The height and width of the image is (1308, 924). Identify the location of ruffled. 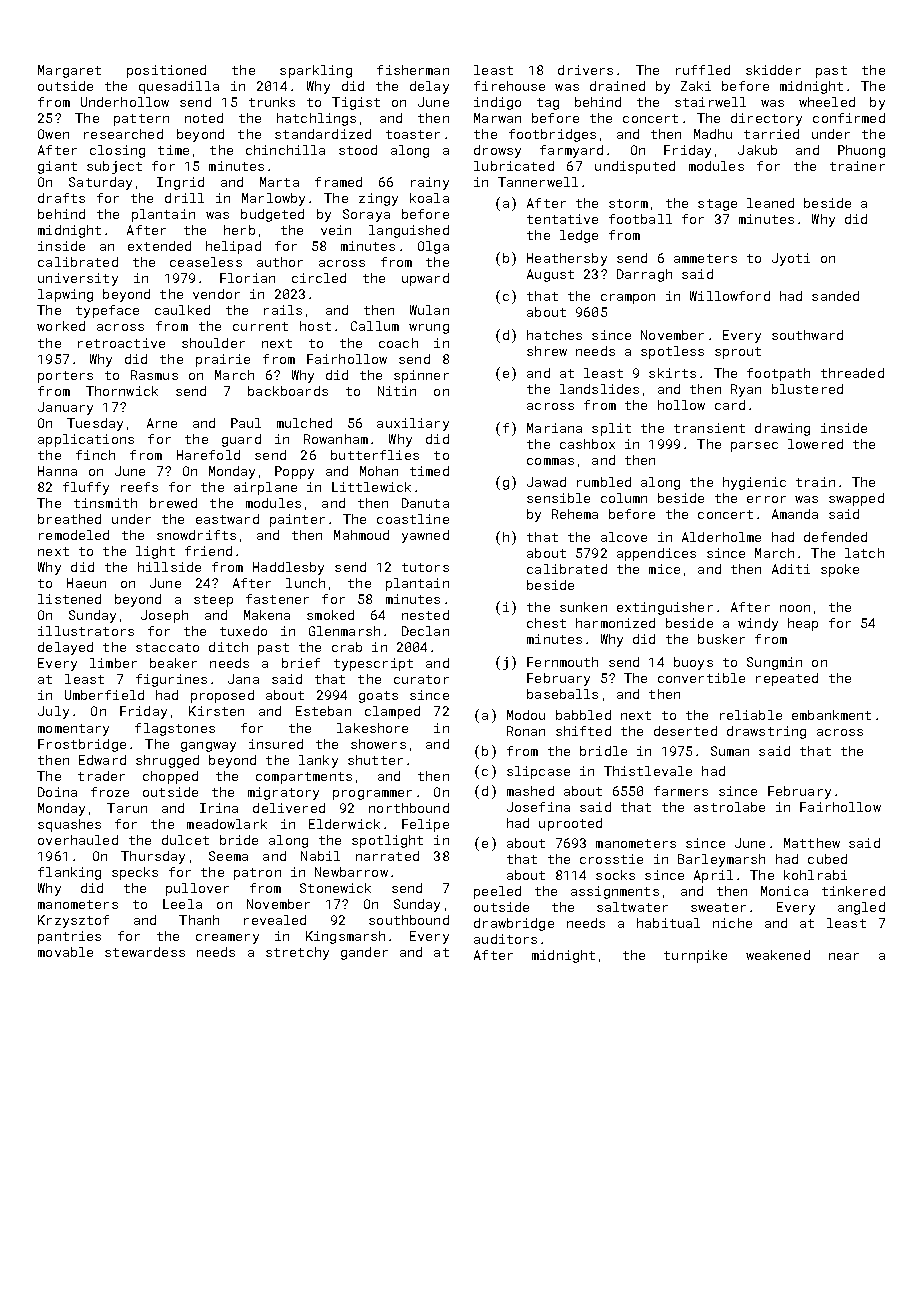
(703, 70).
